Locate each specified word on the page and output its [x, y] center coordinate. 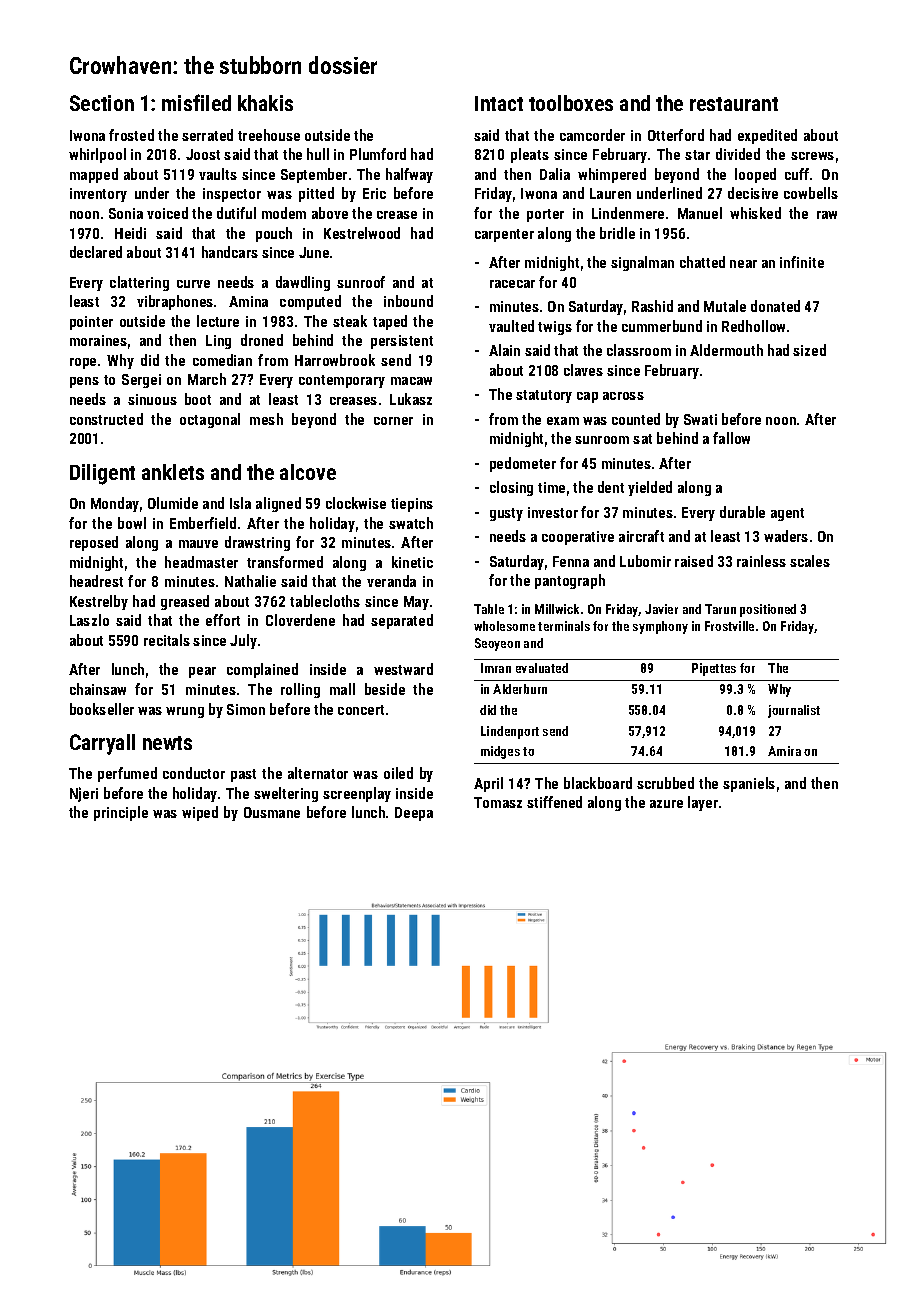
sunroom [602, 440]
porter [545, 215]
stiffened [554, 802]
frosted [131, 135]
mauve [198, 544]
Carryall [102, 744]
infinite [802, 262]
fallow [731, 438]
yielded [650, 488]
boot [198, 399]
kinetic [412, 562]
